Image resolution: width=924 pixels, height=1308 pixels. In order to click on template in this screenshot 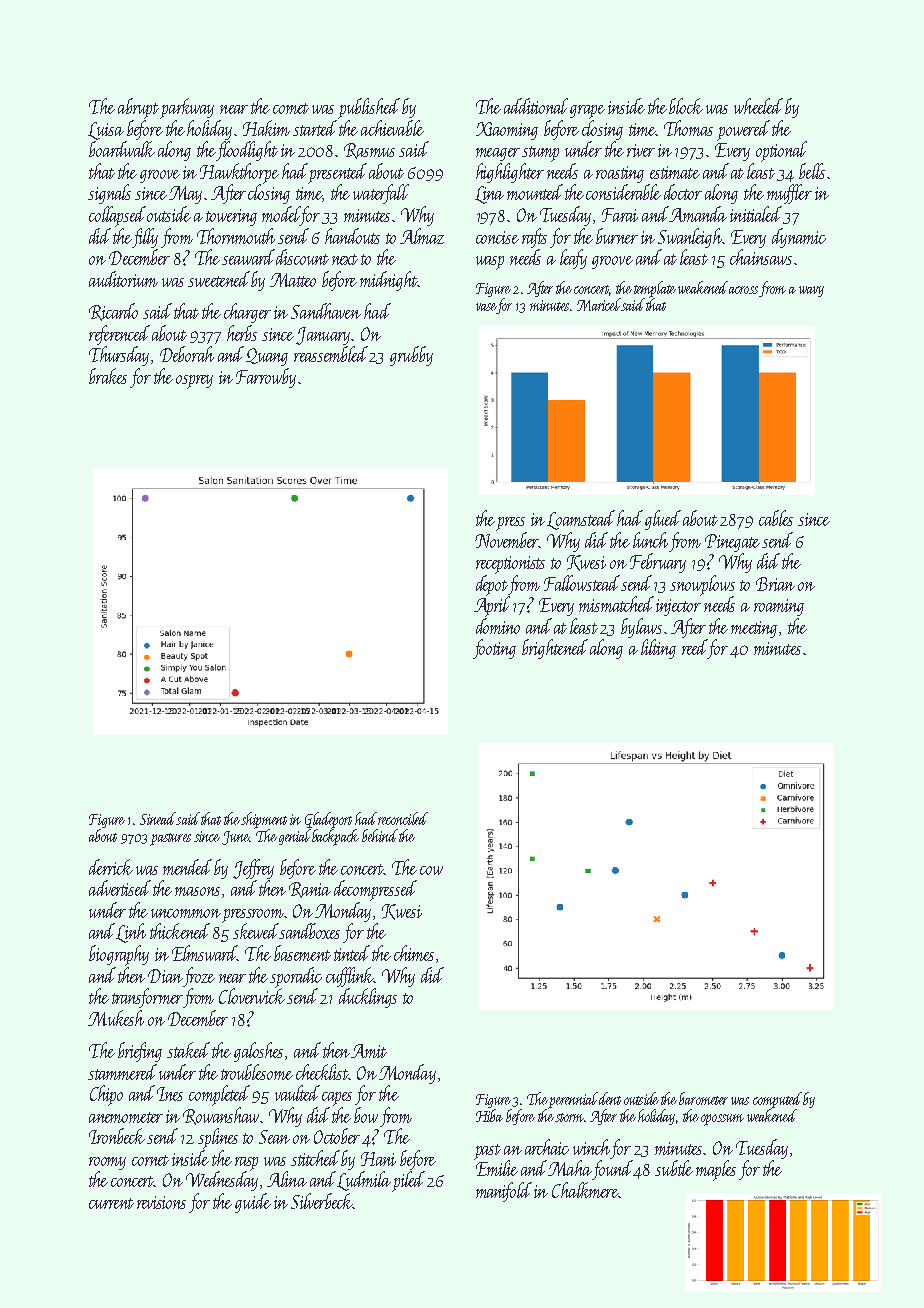, I will do `click(655, 289)`.
